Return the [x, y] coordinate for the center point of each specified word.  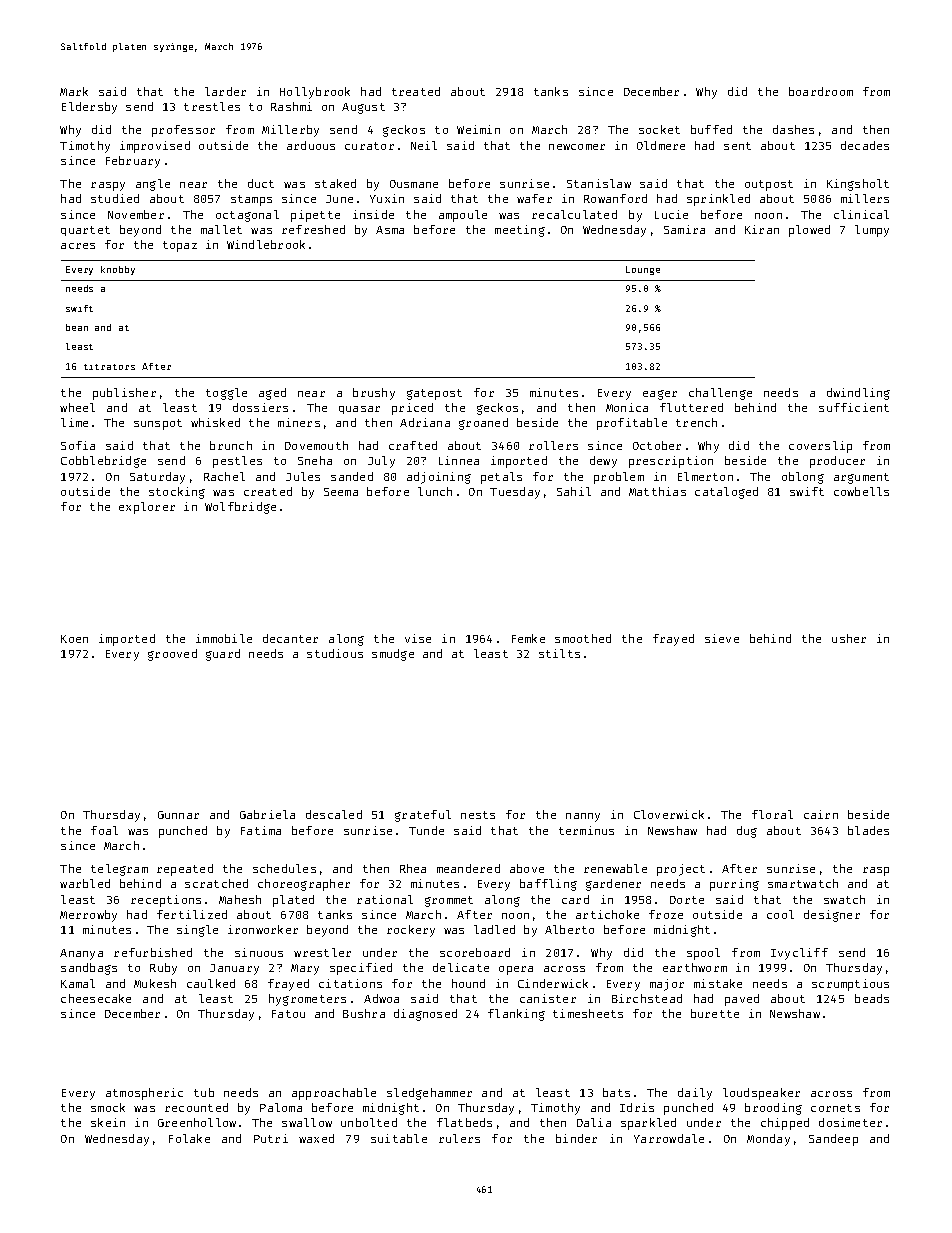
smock [108, 1107]
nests [478, 815]
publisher [124, 394]
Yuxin [387, 198]
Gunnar [178, 815]
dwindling [858, 394]
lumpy [872, 231]
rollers [553, 445]
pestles [237, 462]
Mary [305, 969]
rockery [411, 931]
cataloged [726, 493]
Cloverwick [669, 814]
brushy [374, 394]
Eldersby [89, 108]
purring [734, 885]
